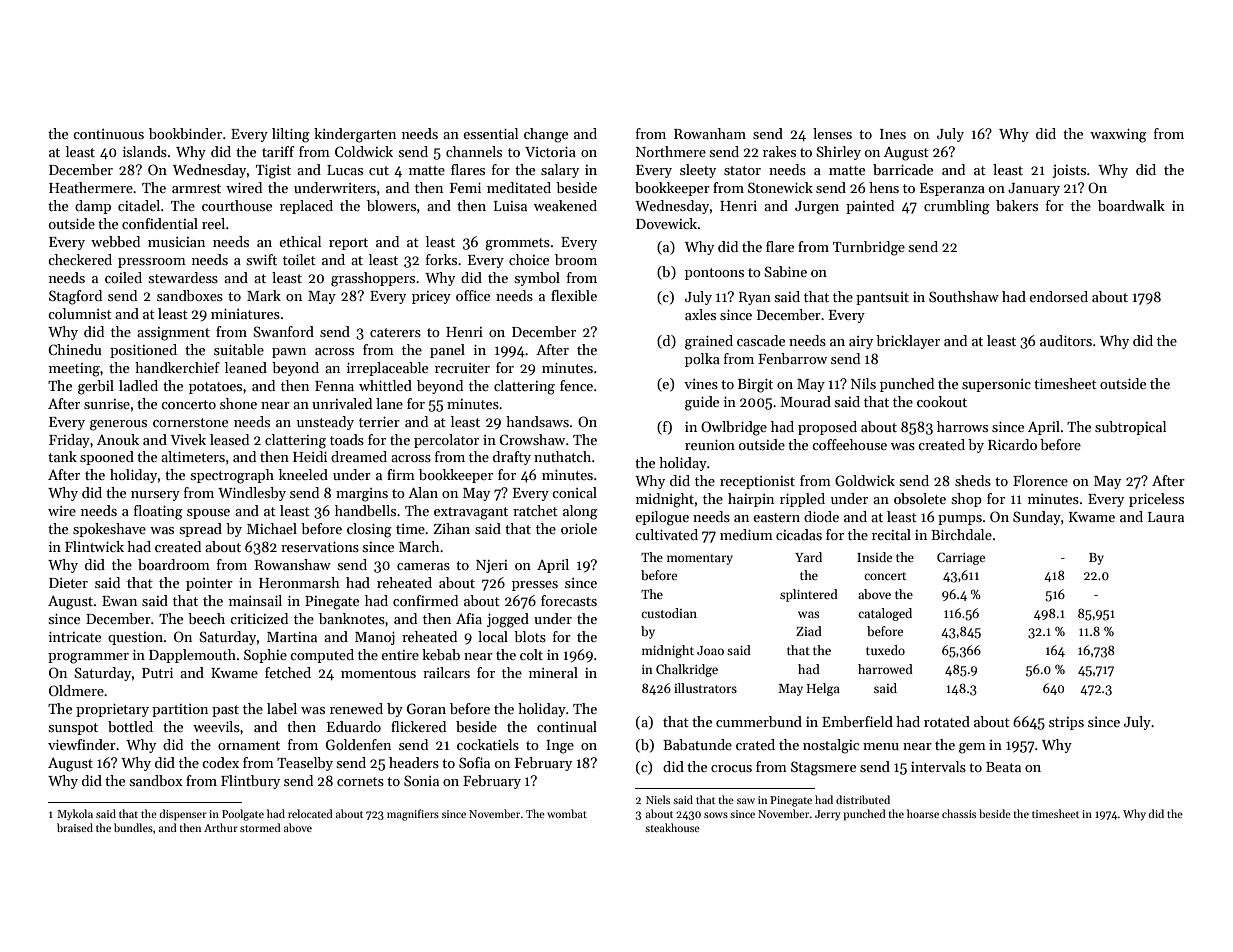 Image resolution: width=1233 pixels, height=952 pixels. I want to click on Jerry, so click(827, 815).
